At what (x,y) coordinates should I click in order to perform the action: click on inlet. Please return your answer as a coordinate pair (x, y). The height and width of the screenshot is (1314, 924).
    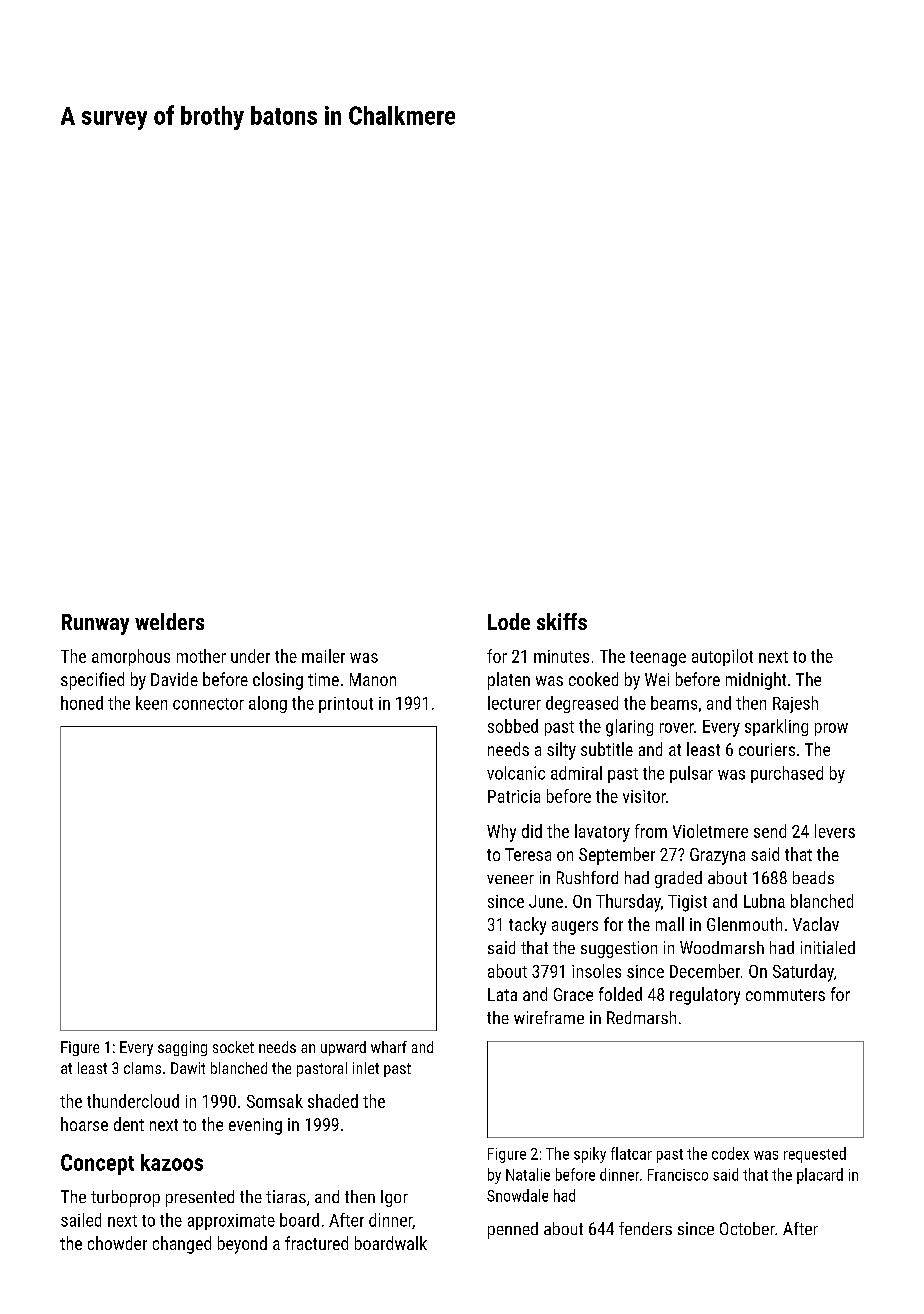
    Looking at the image, I should click on (366, 1068).
